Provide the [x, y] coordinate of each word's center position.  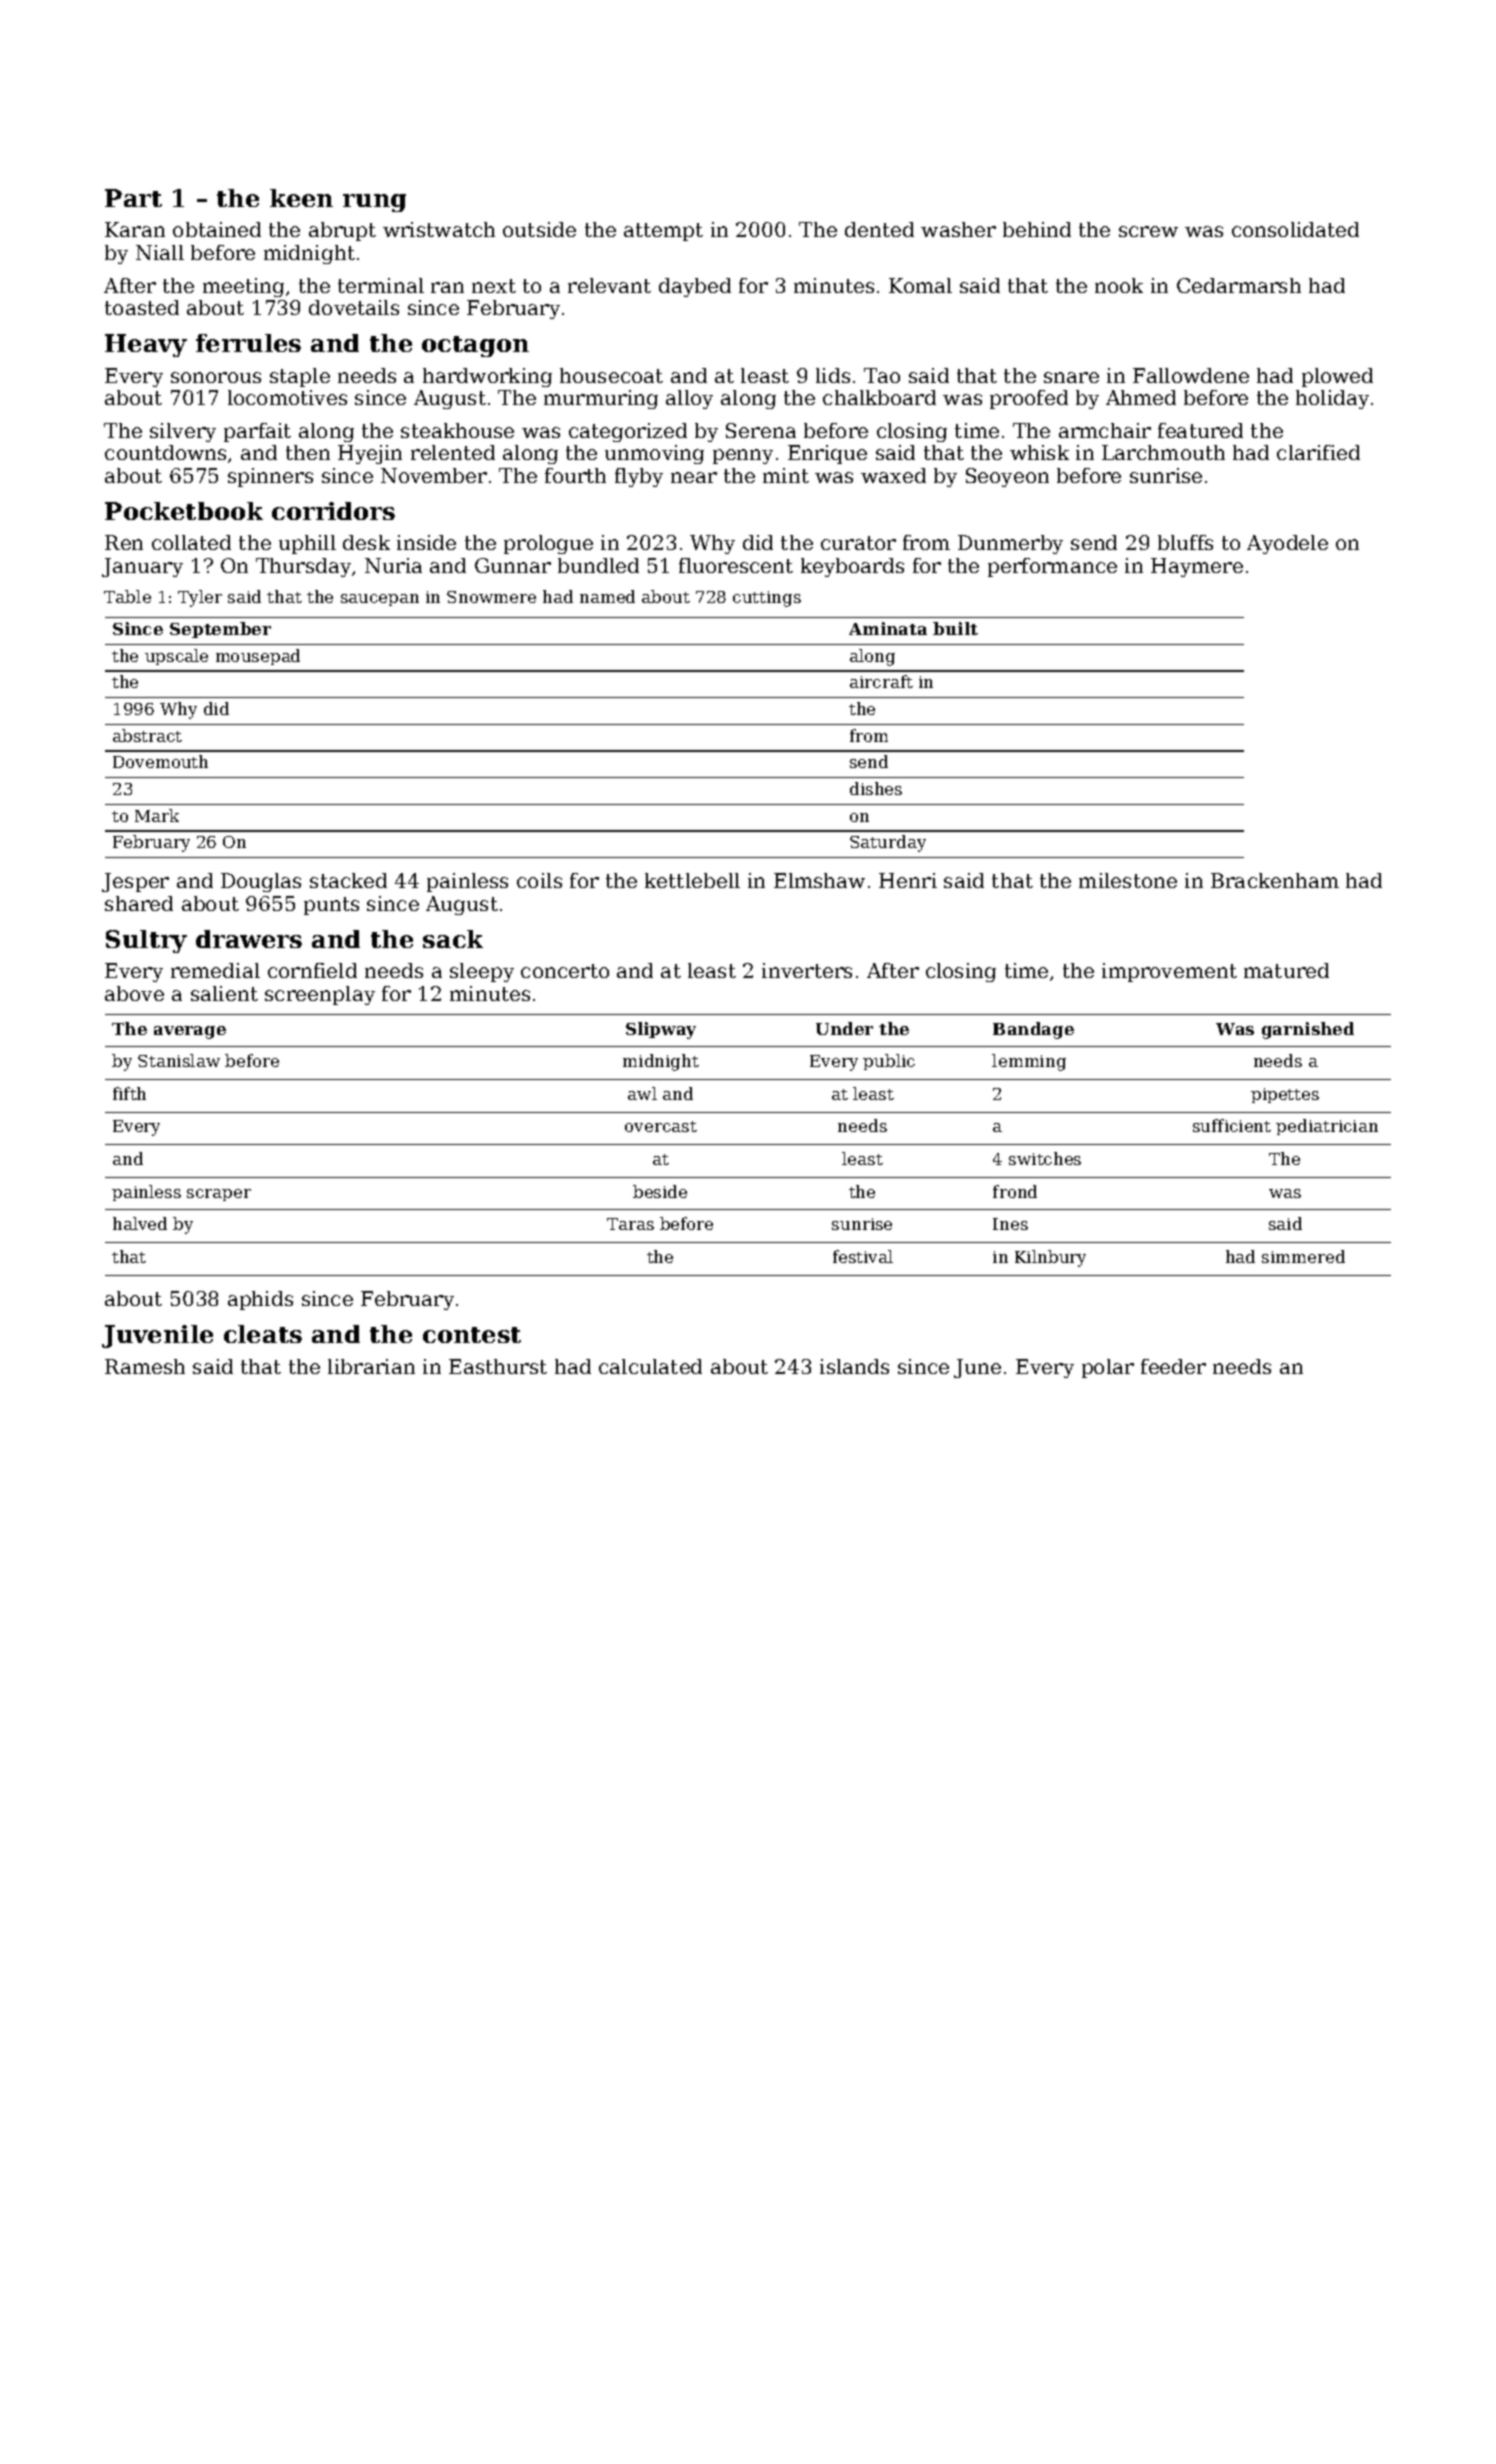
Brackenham [1275, 880]
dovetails [354, 307]
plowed [1337, 377]
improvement [1169, 972]
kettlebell [692, 880]
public [889, 1062]
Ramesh [145, 1366]
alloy [689, 399]
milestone [1128, 880]
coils [539, 880]
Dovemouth [160, 761]
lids [833, 375]
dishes [876, 788]
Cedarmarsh [1239, 285]
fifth [129, 1093]
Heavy [146, 345]
